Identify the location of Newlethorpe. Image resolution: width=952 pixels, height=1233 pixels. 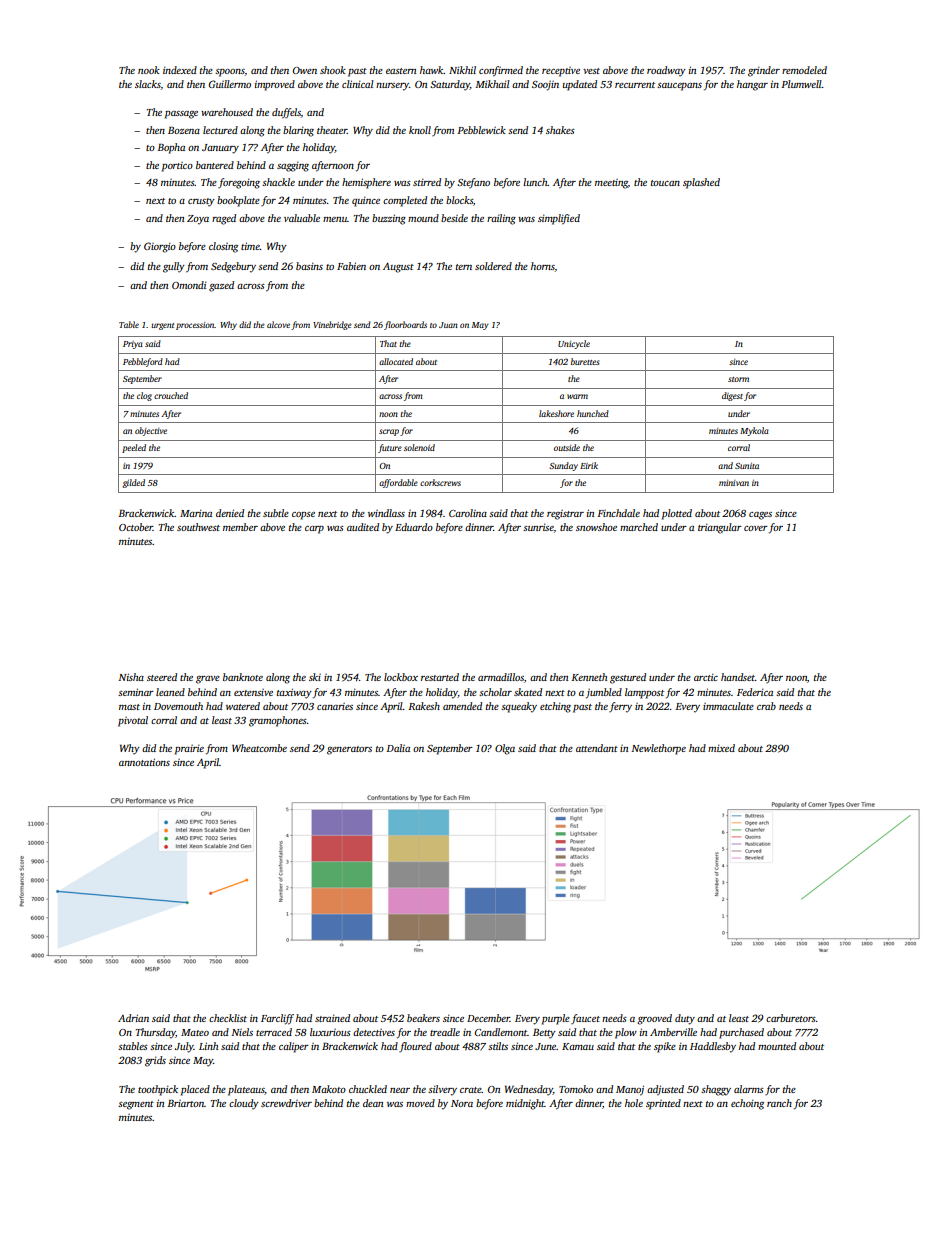
(658, 749).
